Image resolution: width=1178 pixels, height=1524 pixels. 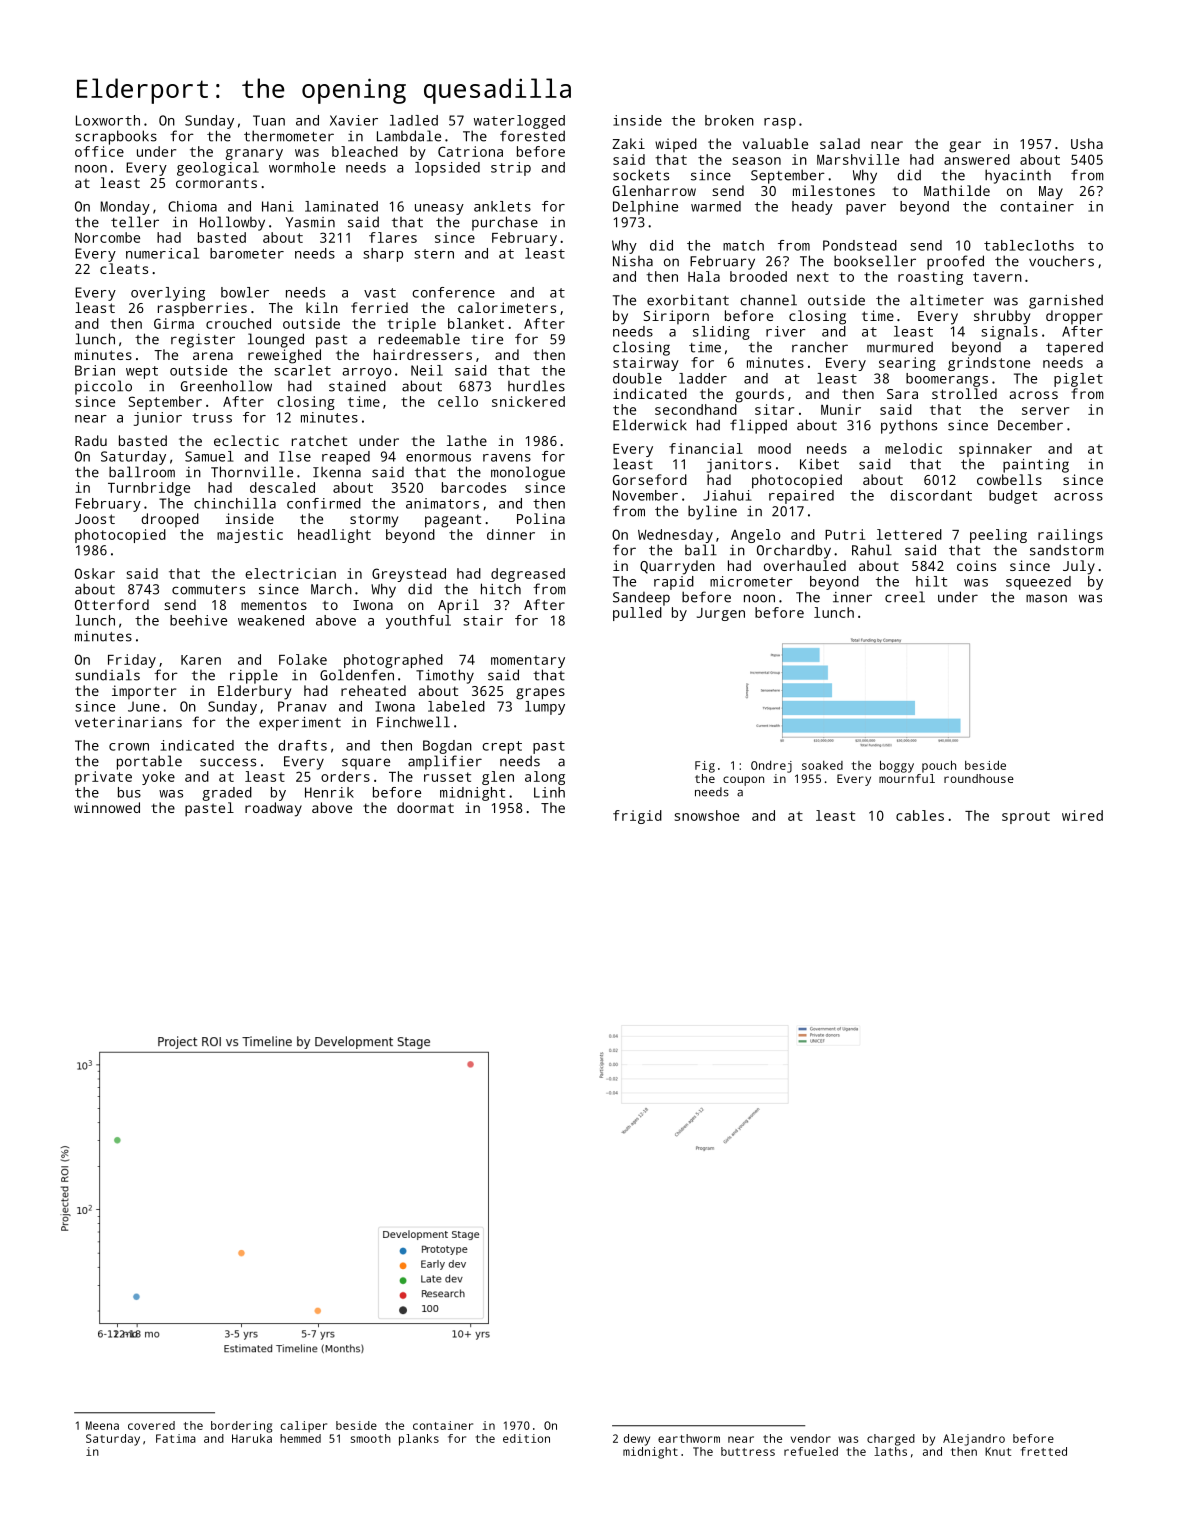 I want to click on Otterford, so click(x=112, y=604).
